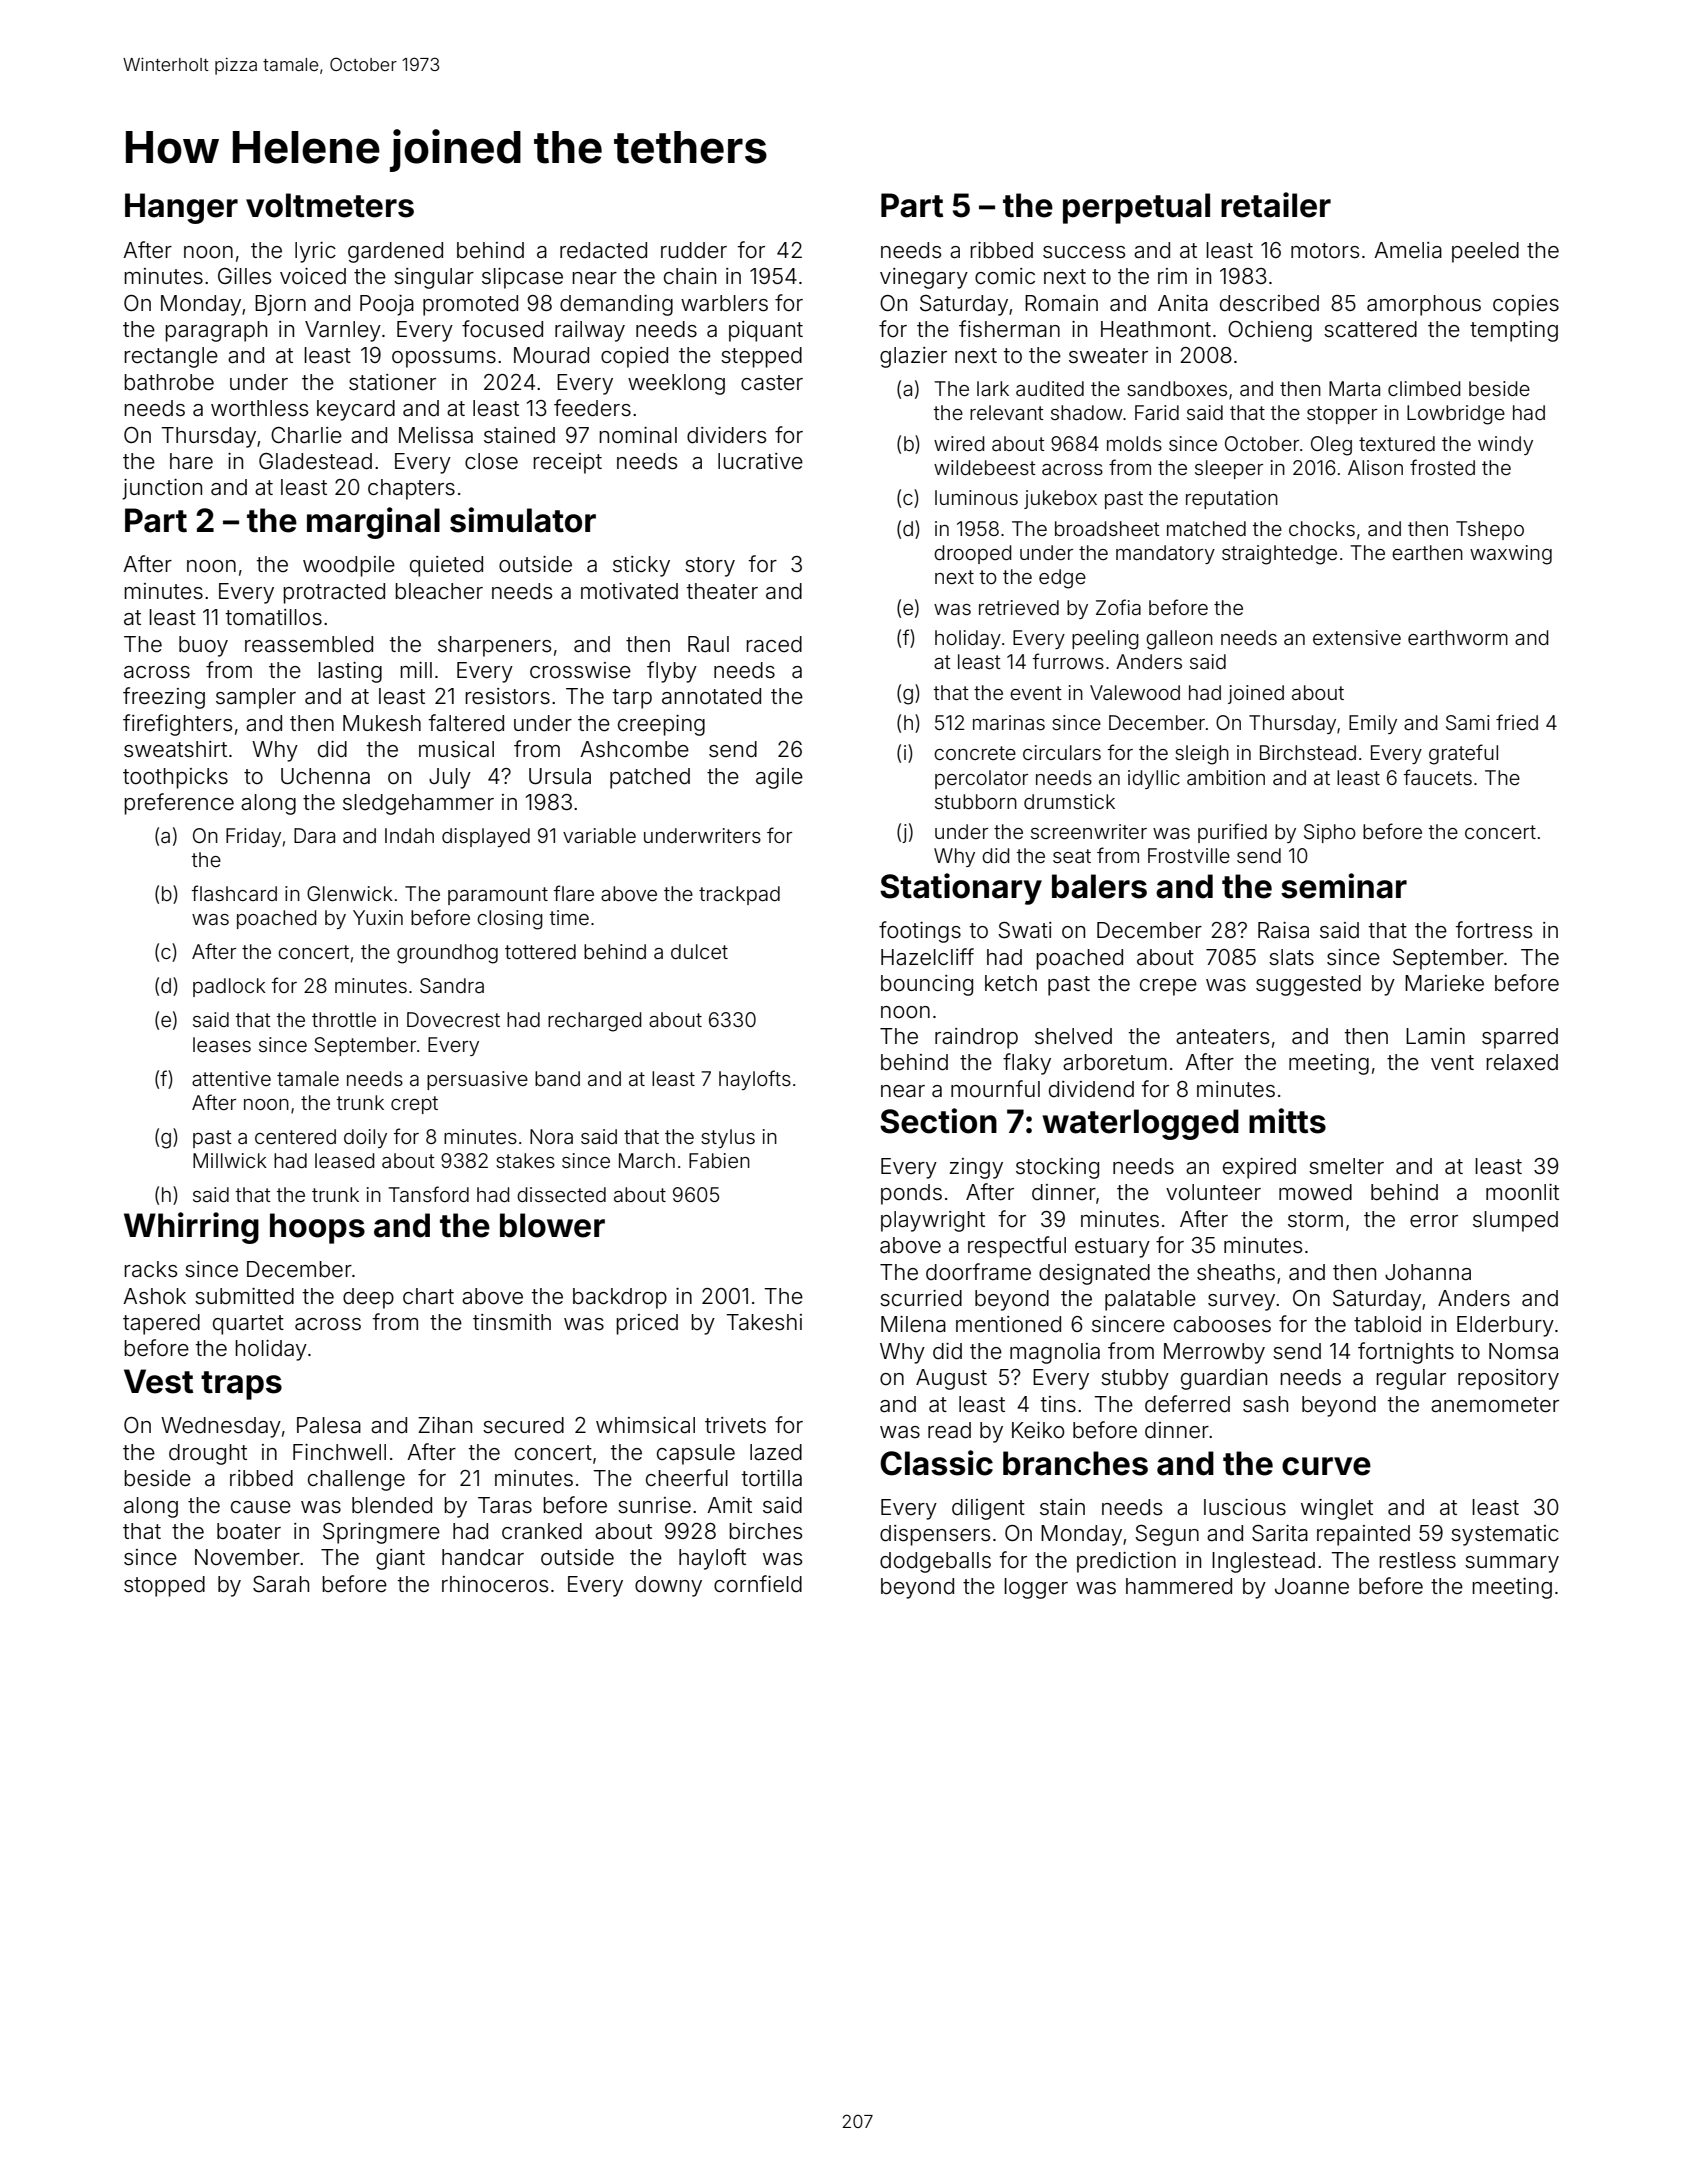 The height and width of the screenshot is (2178, 1683). Describe the element at coordinates (281, 1584) in the screenshot. I see `Sarah` at that location.
